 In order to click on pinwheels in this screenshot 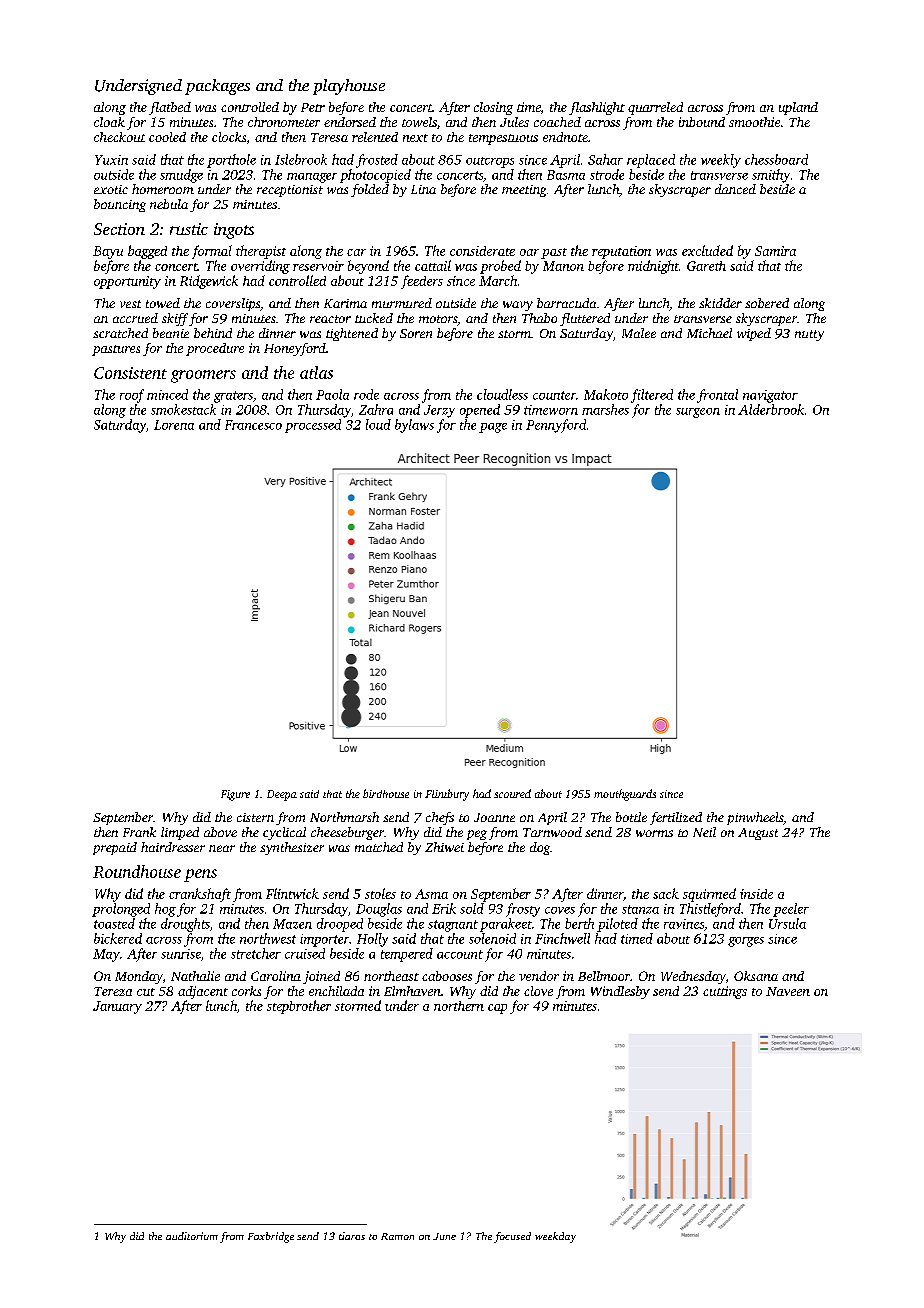, I will do `click(755, 818)`.
